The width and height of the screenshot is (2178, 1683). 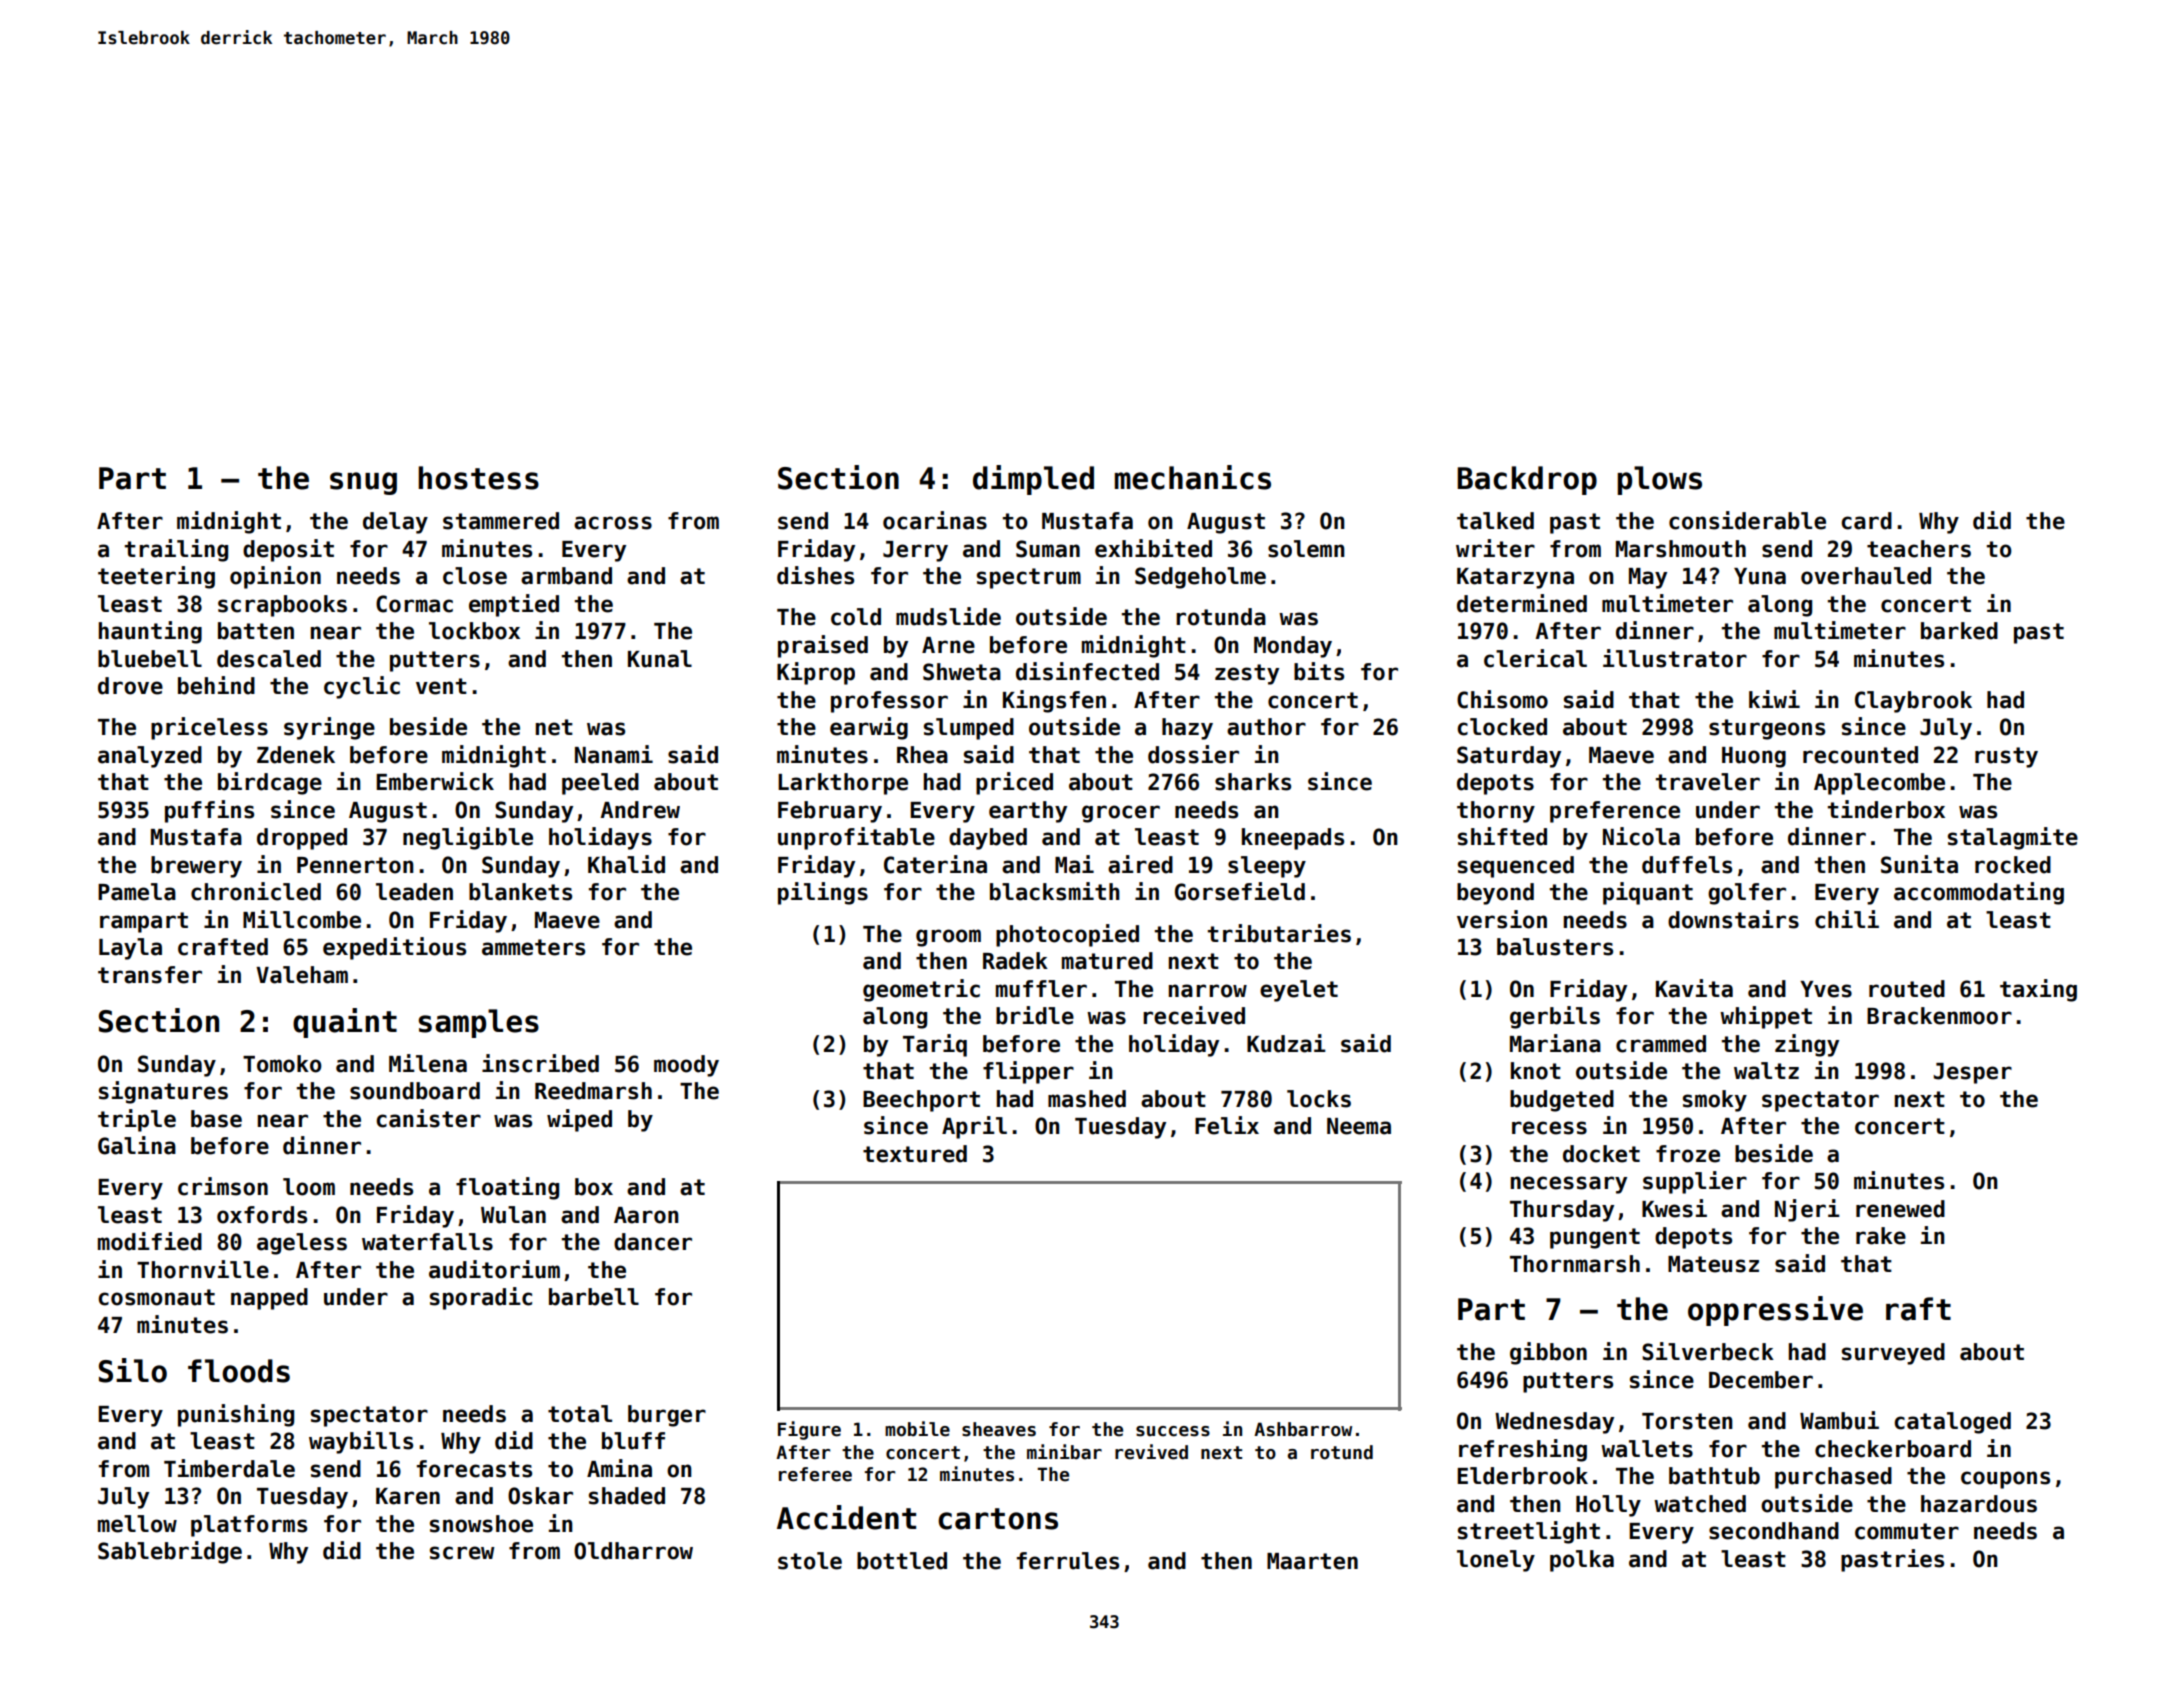 What do you see at coordinates (1900, 1209) in the screenshot?
I see `renewed` at bounding box center [1900, 1209].
